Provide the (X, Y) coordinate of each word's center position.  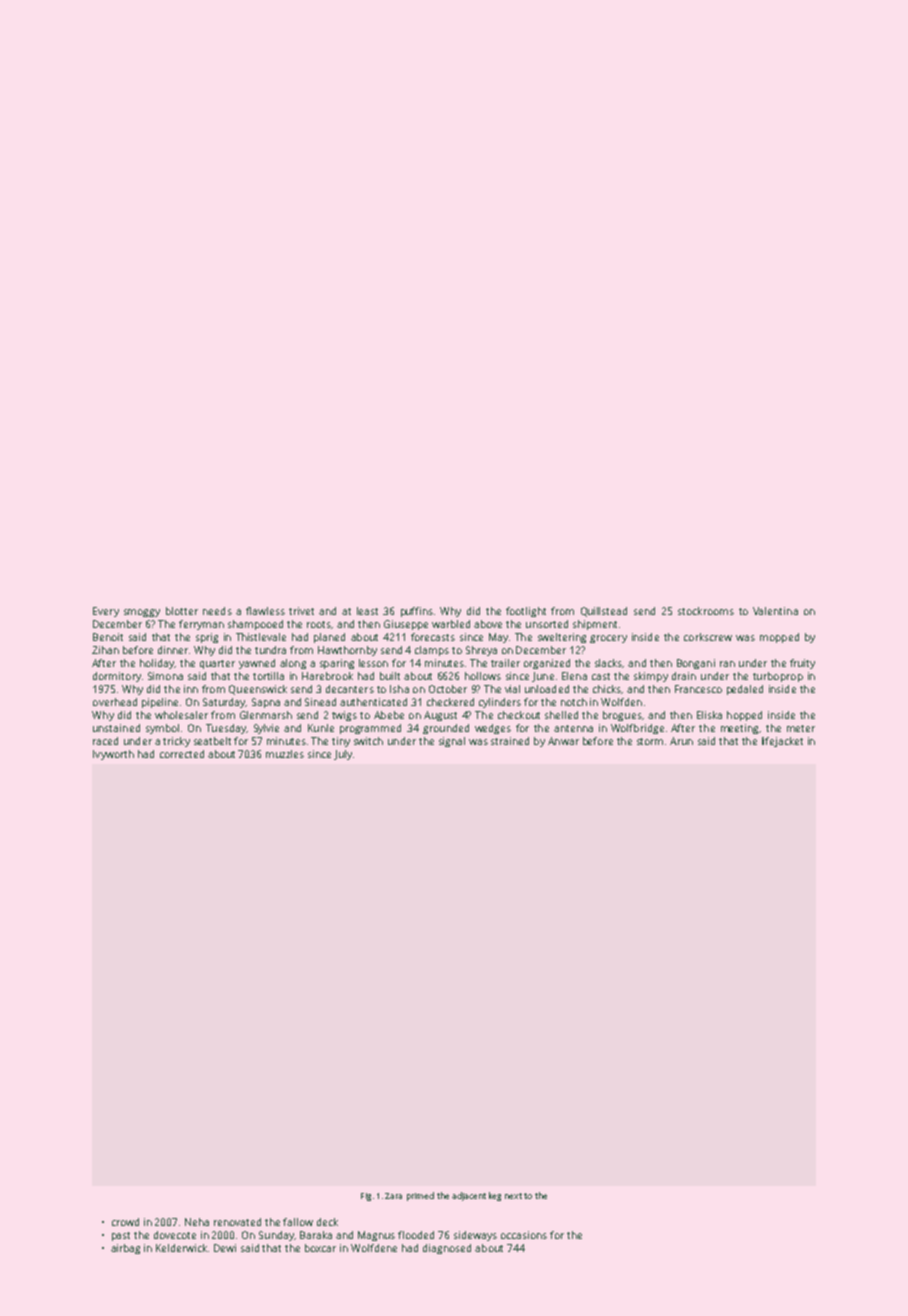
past (121, 1236)
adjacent (469, 1196)
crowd (125, 1222)
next (513, 1196)
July (343, 755)
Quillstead (604, 612)
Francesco (698, 689)
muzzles (285, 754)
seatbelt (212, 741)
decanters (350, 689)
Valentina (775, 611)
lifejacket (782, 742)
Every (106, 612)
